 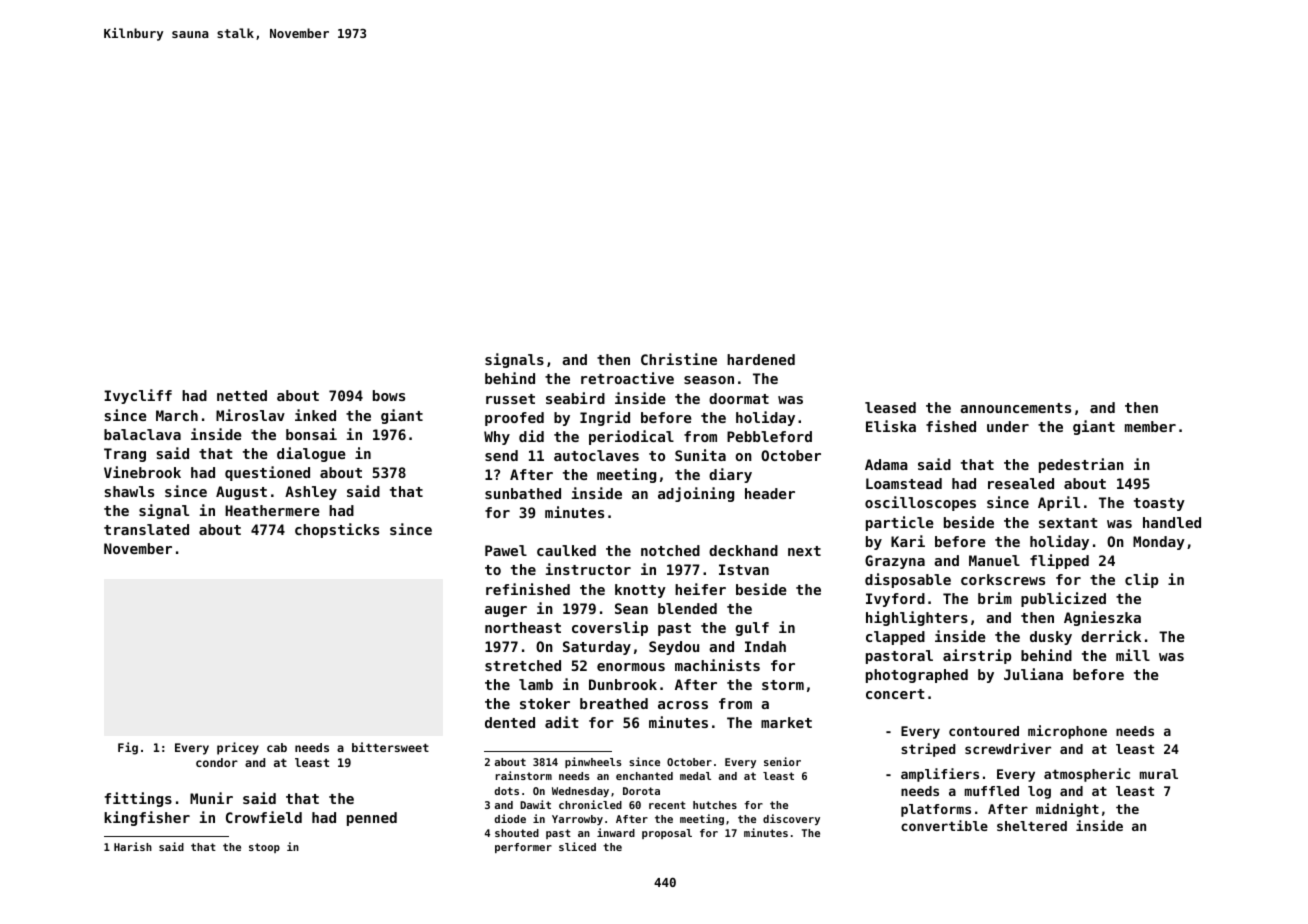 I want to click on toasty, so click(x=1159, y=504).
